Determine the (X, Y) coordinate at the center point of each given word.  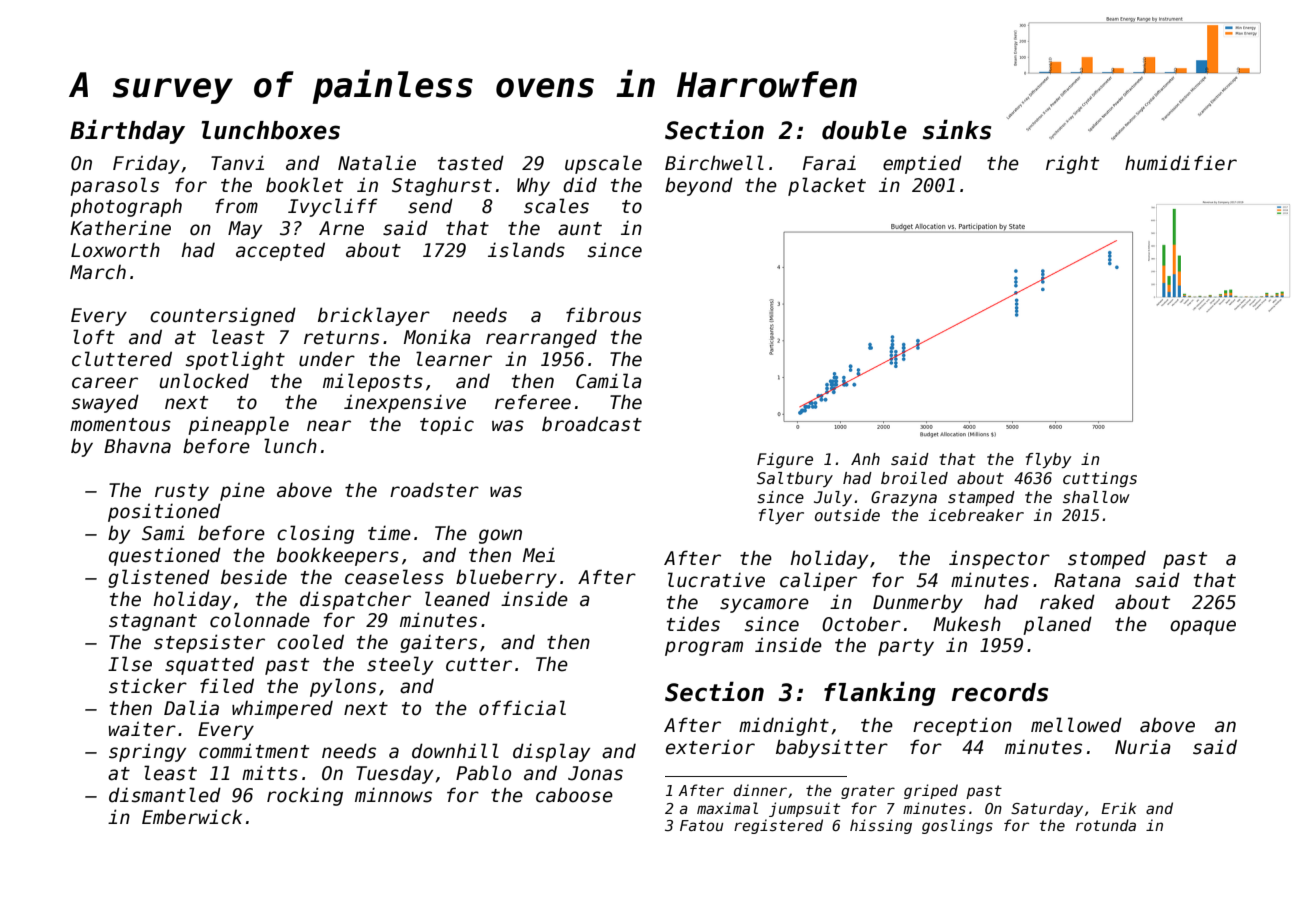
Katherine (120, 228)
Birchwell (714, 163)
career (105, 383)
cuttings (1100, 479)
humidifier (1181, 163)
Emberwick (192, 817)
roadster (434, 490)
